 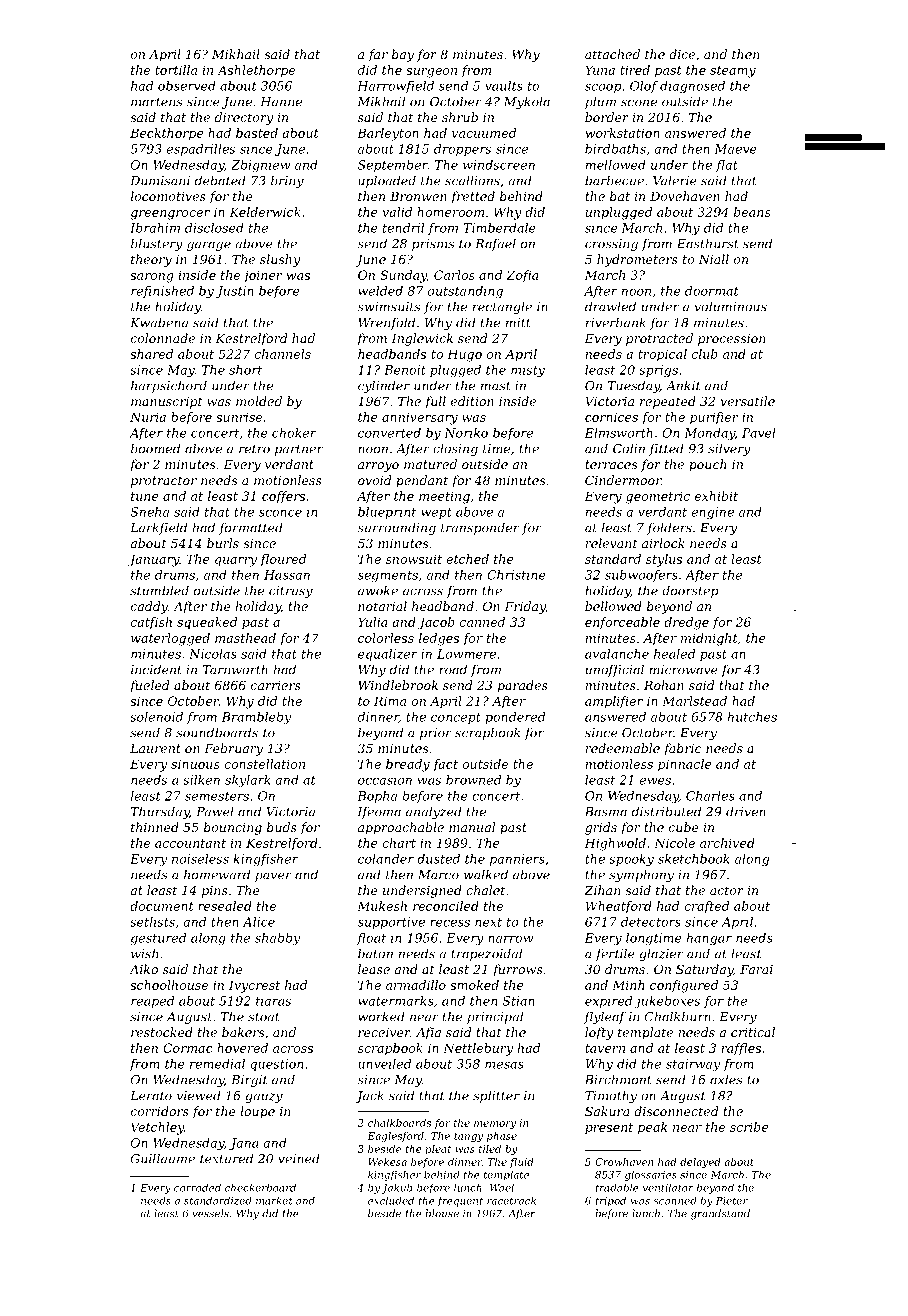 What do you see at coordinates (276, 685) in the image?
I see `carriers` at bounding box center [276, 685].
